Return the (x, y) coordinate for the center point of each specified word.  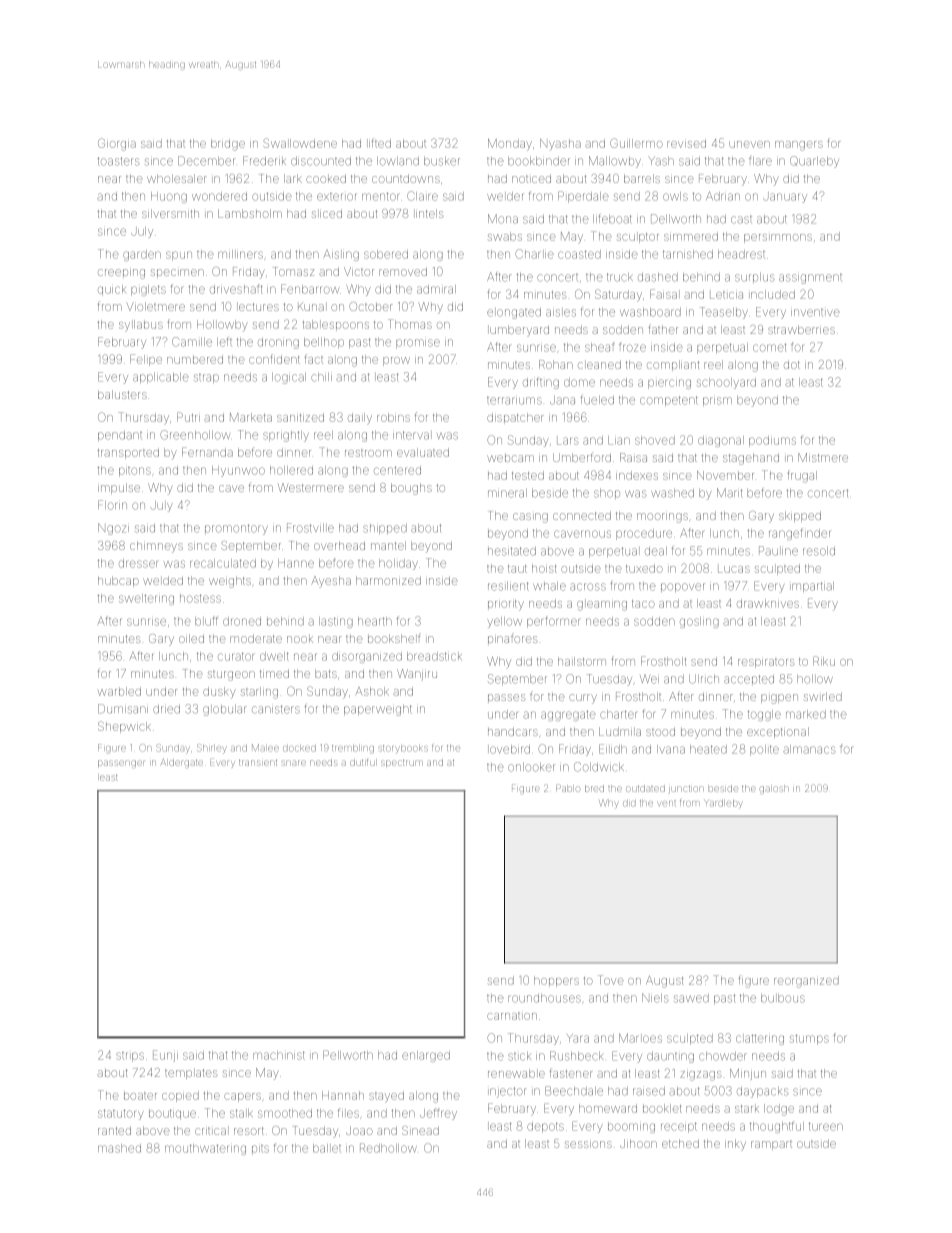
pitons (135, 472)
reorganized (806, 982)
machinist (279, 1055)
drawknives (768, 603)
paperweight (378, 710)
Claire (422, 196)
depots (545, 1127)
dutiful (362, 763)
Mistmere (823, 457)
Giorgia (117, 144)
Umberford (582, 457)
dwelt (274, 656)
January (785, 198)
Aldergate (181, 763)
